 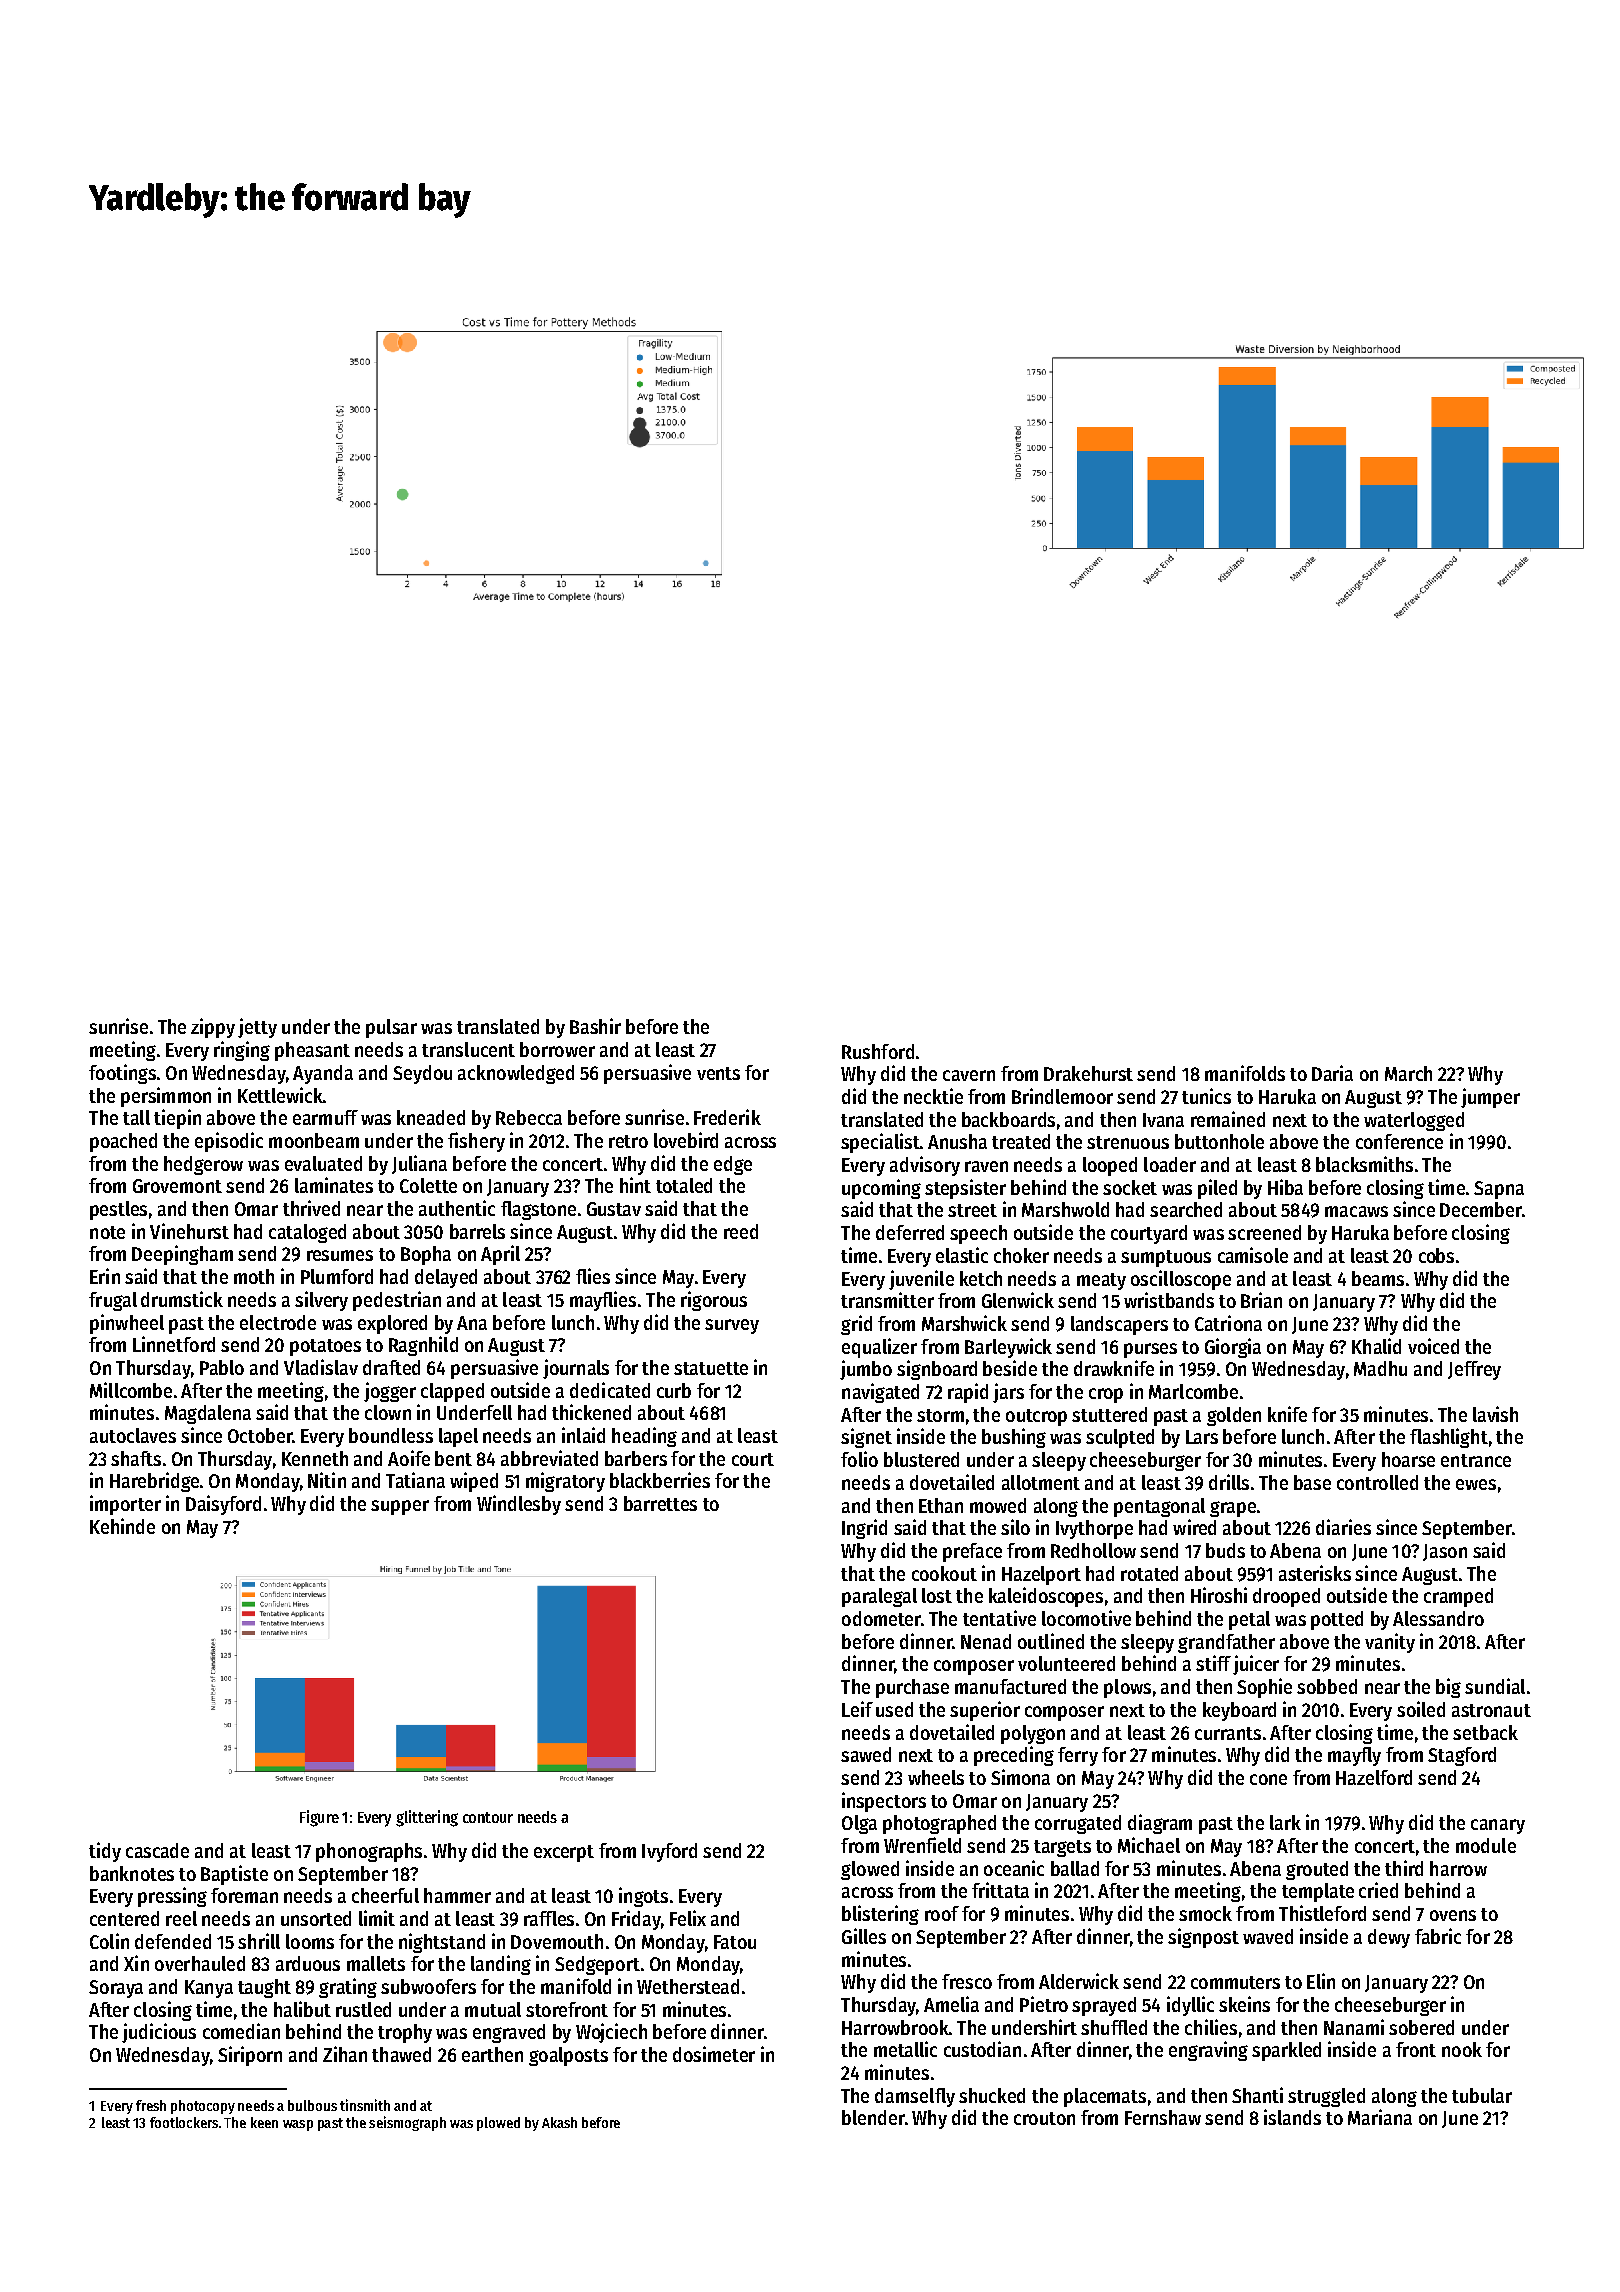 What do you see at coordinates (391, 1028) in the page?
I see `pulsar` at bounding box center [391, 1028].
